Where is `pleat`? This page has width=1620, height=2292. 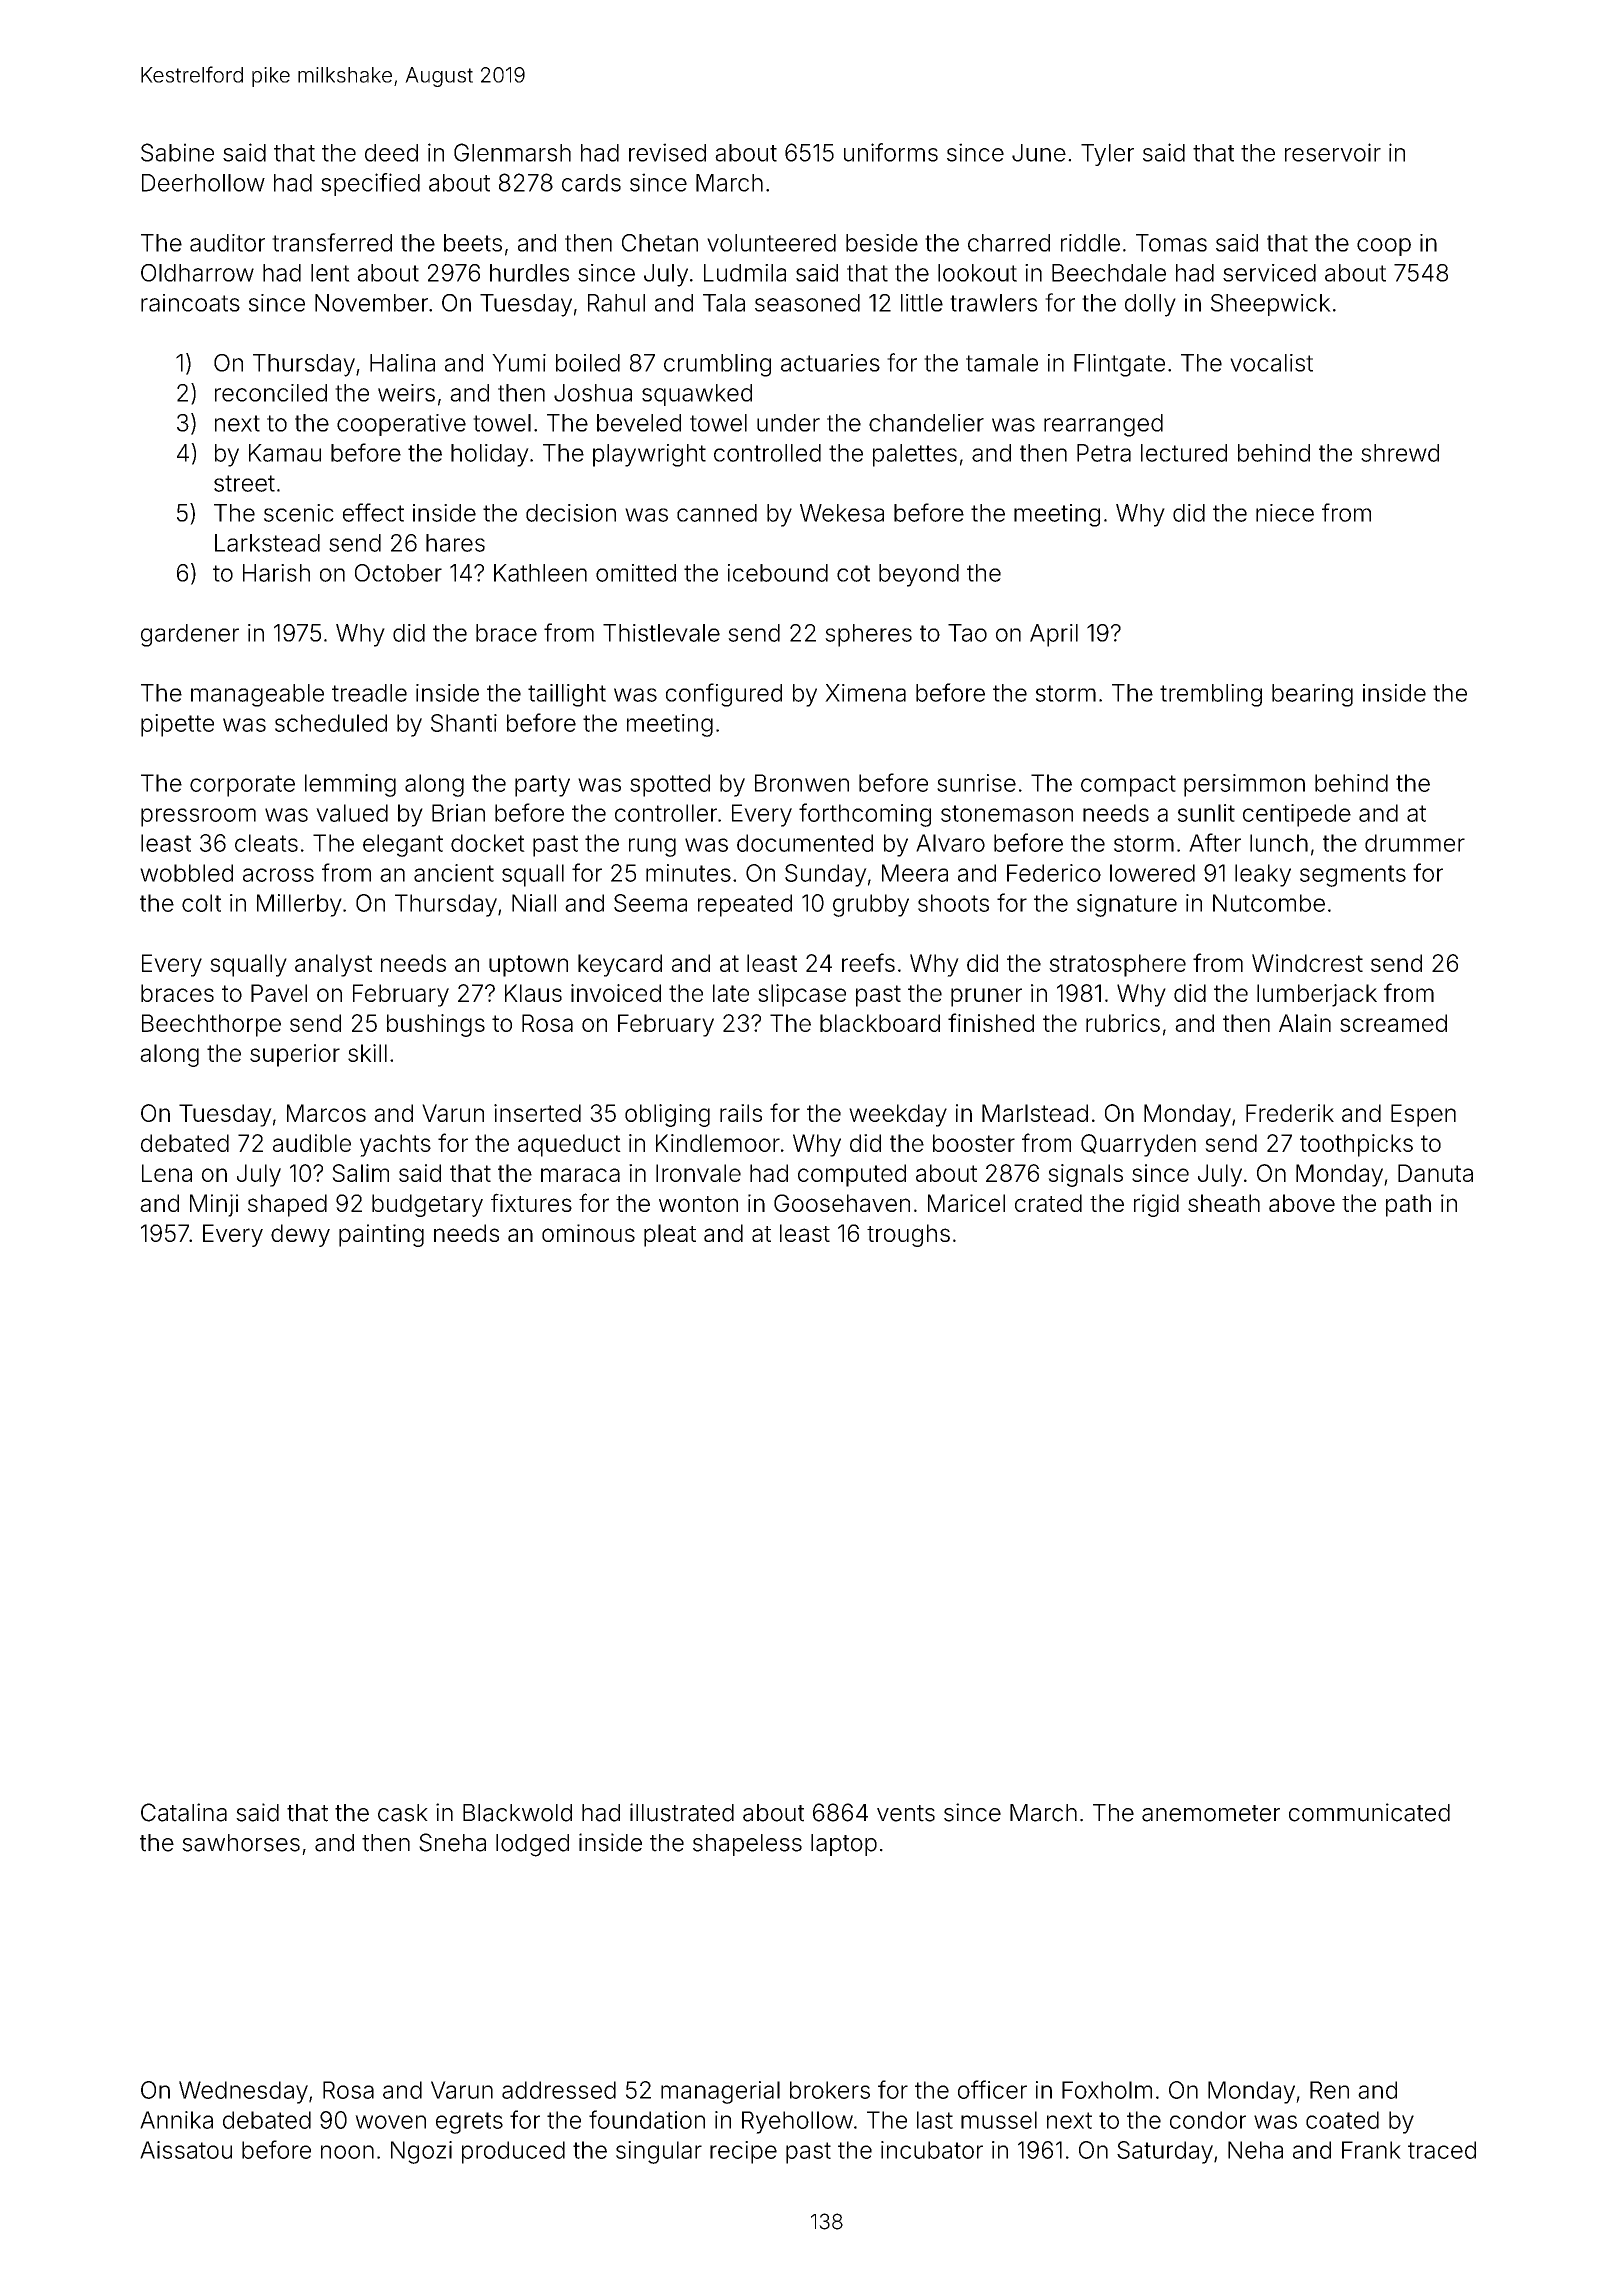 pleat is located at coordinates (670, 1235).
